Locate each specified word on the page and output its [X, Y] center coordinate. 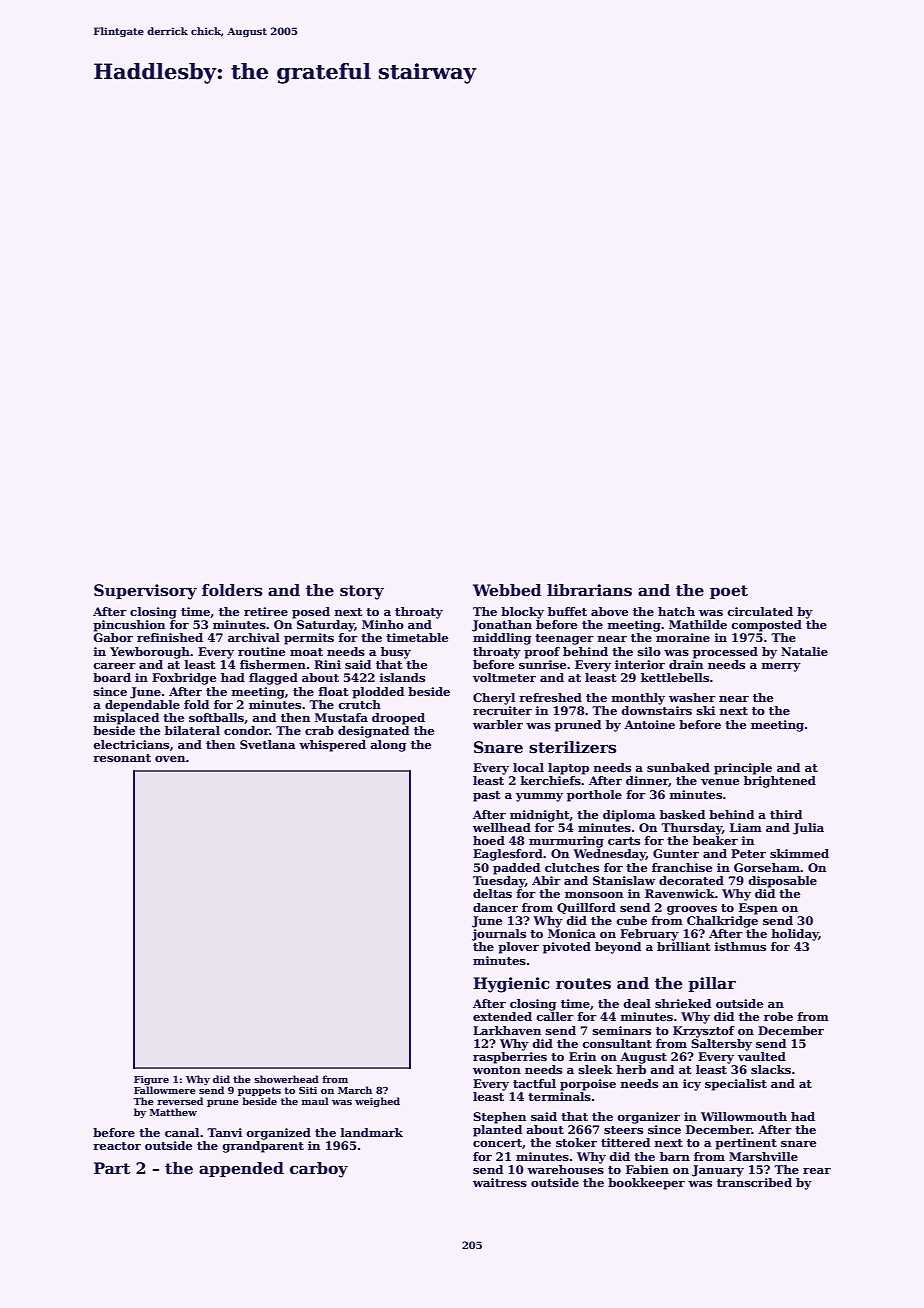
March [355, 1090]
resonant [122, 758]
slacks [771, 1069]
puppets [259, 1091]
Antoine [649, 724]
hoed [489, 840]
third [786, 814]
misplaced [126, 719]
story [362, 592]
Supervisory [145, 592]
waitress [500, 1182]
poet [729, 592]
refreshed [550, 697]
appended [241, 1169]
